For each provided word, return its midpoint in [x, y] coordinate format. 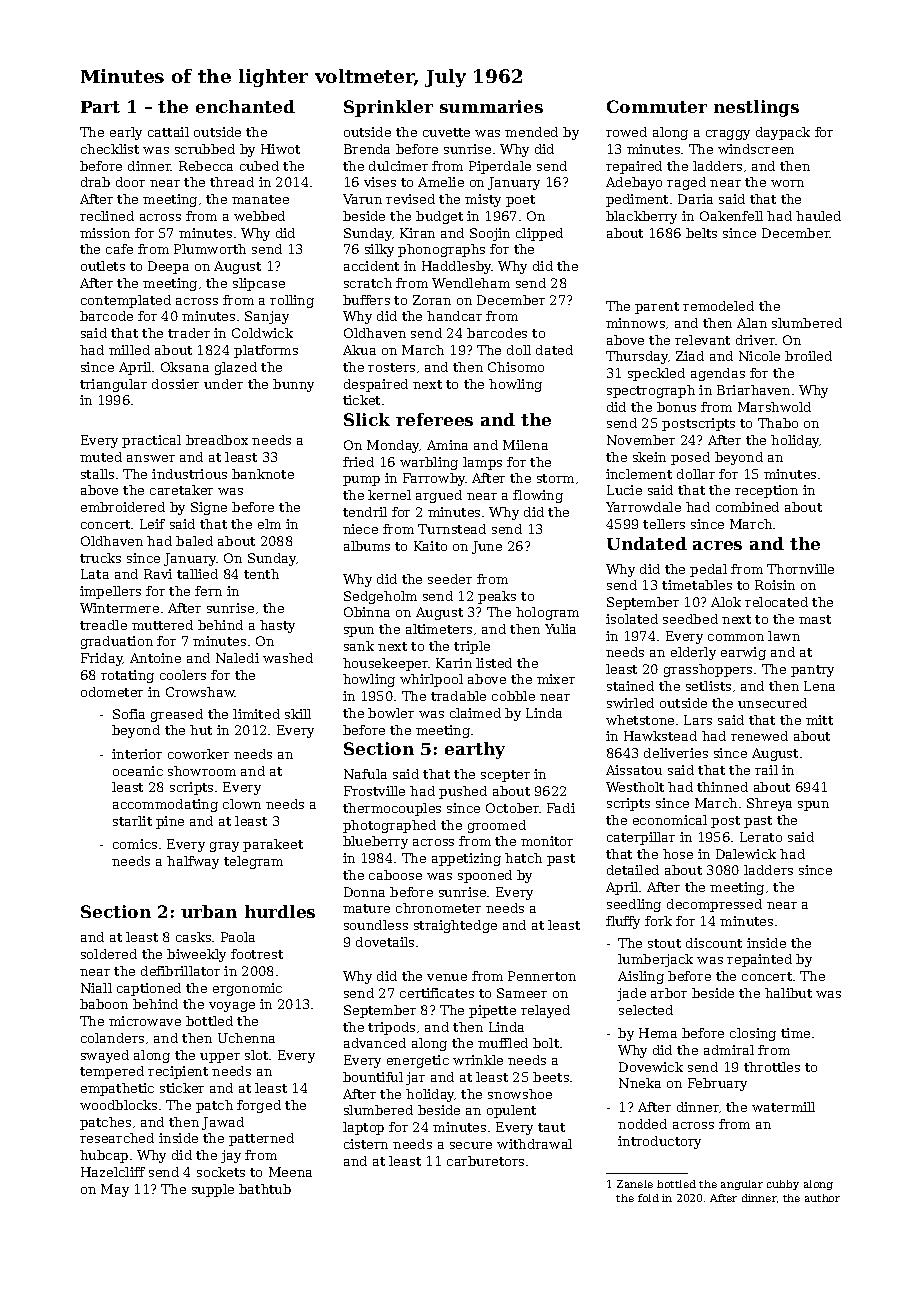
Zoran [432, 300]
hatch [523, 858]
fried [358, 462]
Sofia [129, 714]
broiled [808, 356]
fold [648, 1198]
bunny [293, 385]
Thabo [778, 423]
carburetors [485, 1161]
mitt [819, 720]
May [115, 1190]
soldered [109, 954]
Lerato [761, 837]
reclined [107, 216]
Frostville [374, 791]
